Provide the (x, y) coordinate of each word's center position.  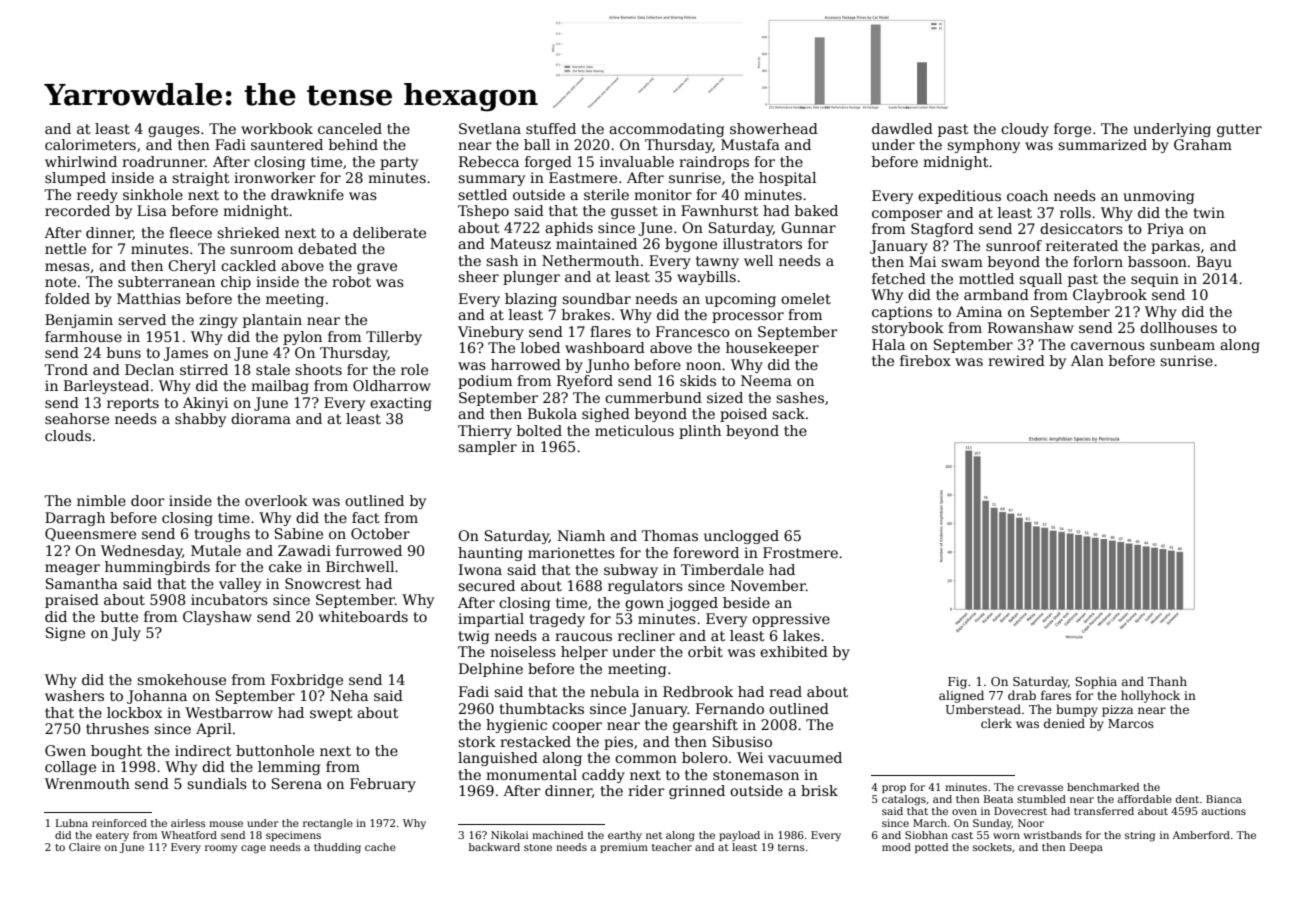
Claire (85, 847)
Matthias (149, 298)
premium (624, 848)
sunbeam (1182, 344)
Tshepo (483, 212)
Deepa (1086, 848)
